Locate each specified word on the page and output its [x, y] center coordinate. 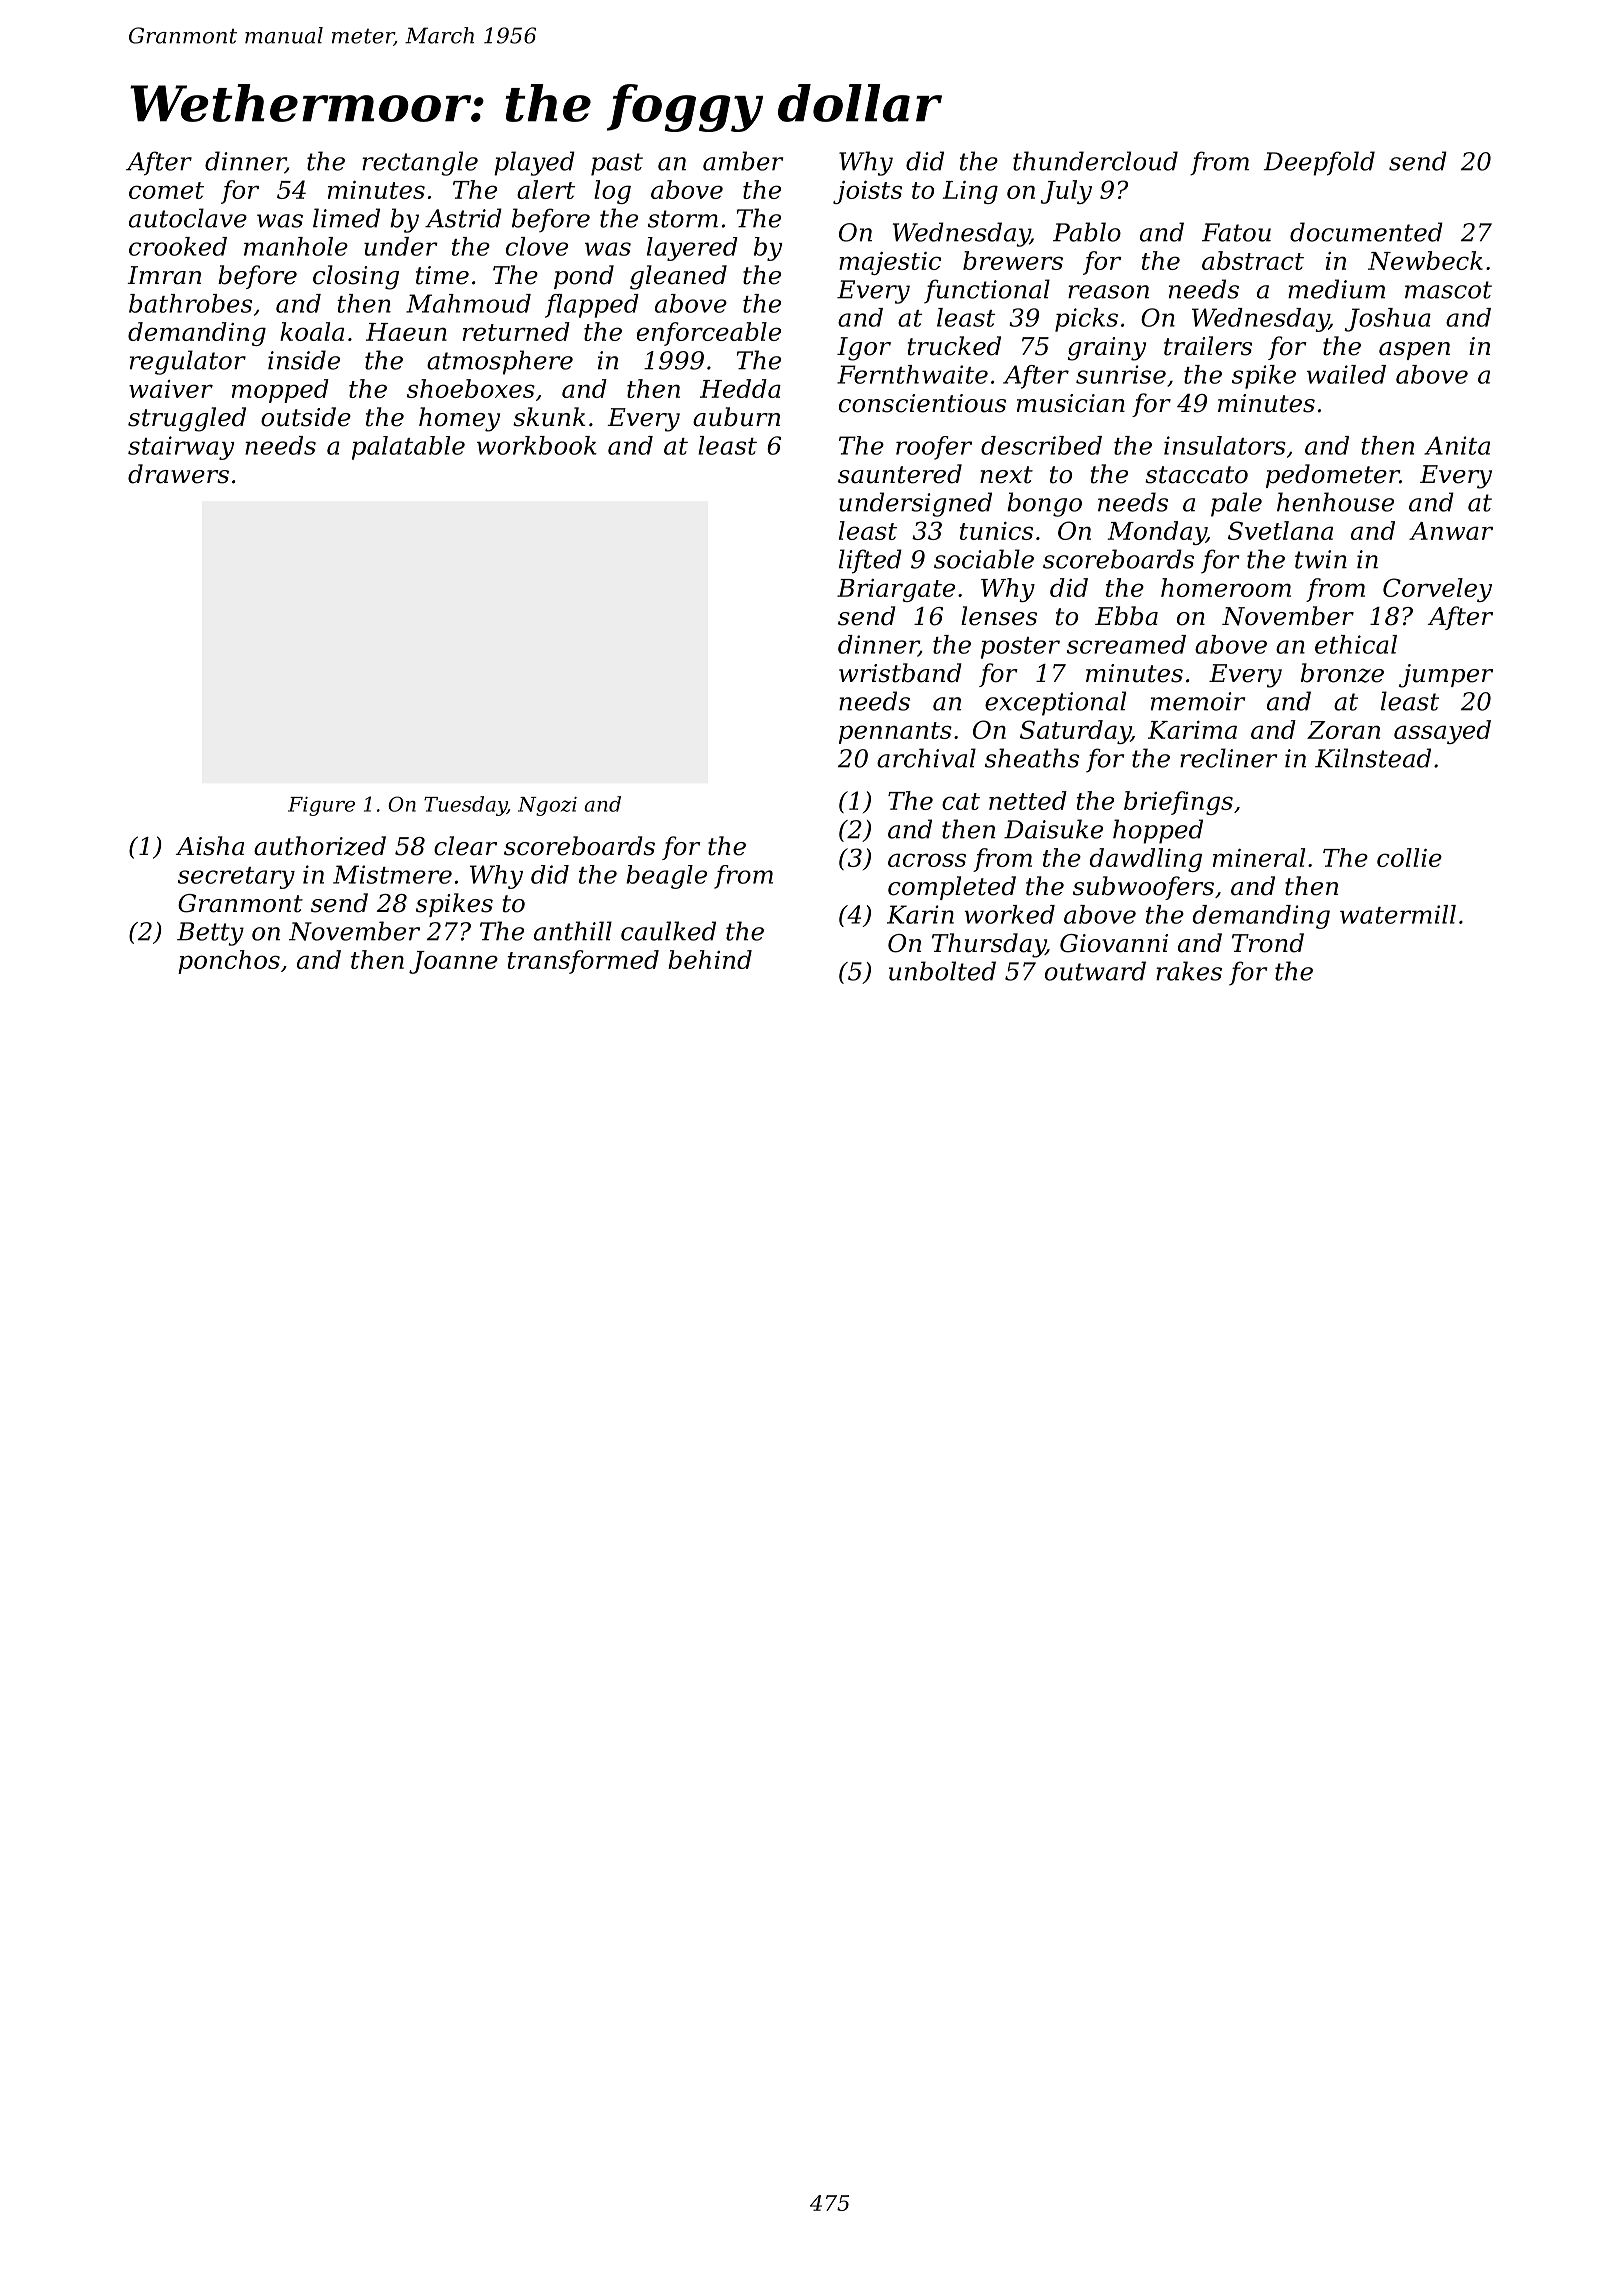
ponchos [229, 962]
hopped [1158, 831]
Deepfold [1319, 163]
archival [926, 758]
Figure [321, 806]
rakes [1189, 971]
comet [166, 190]
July [1066, 192]
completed [952, 888]
